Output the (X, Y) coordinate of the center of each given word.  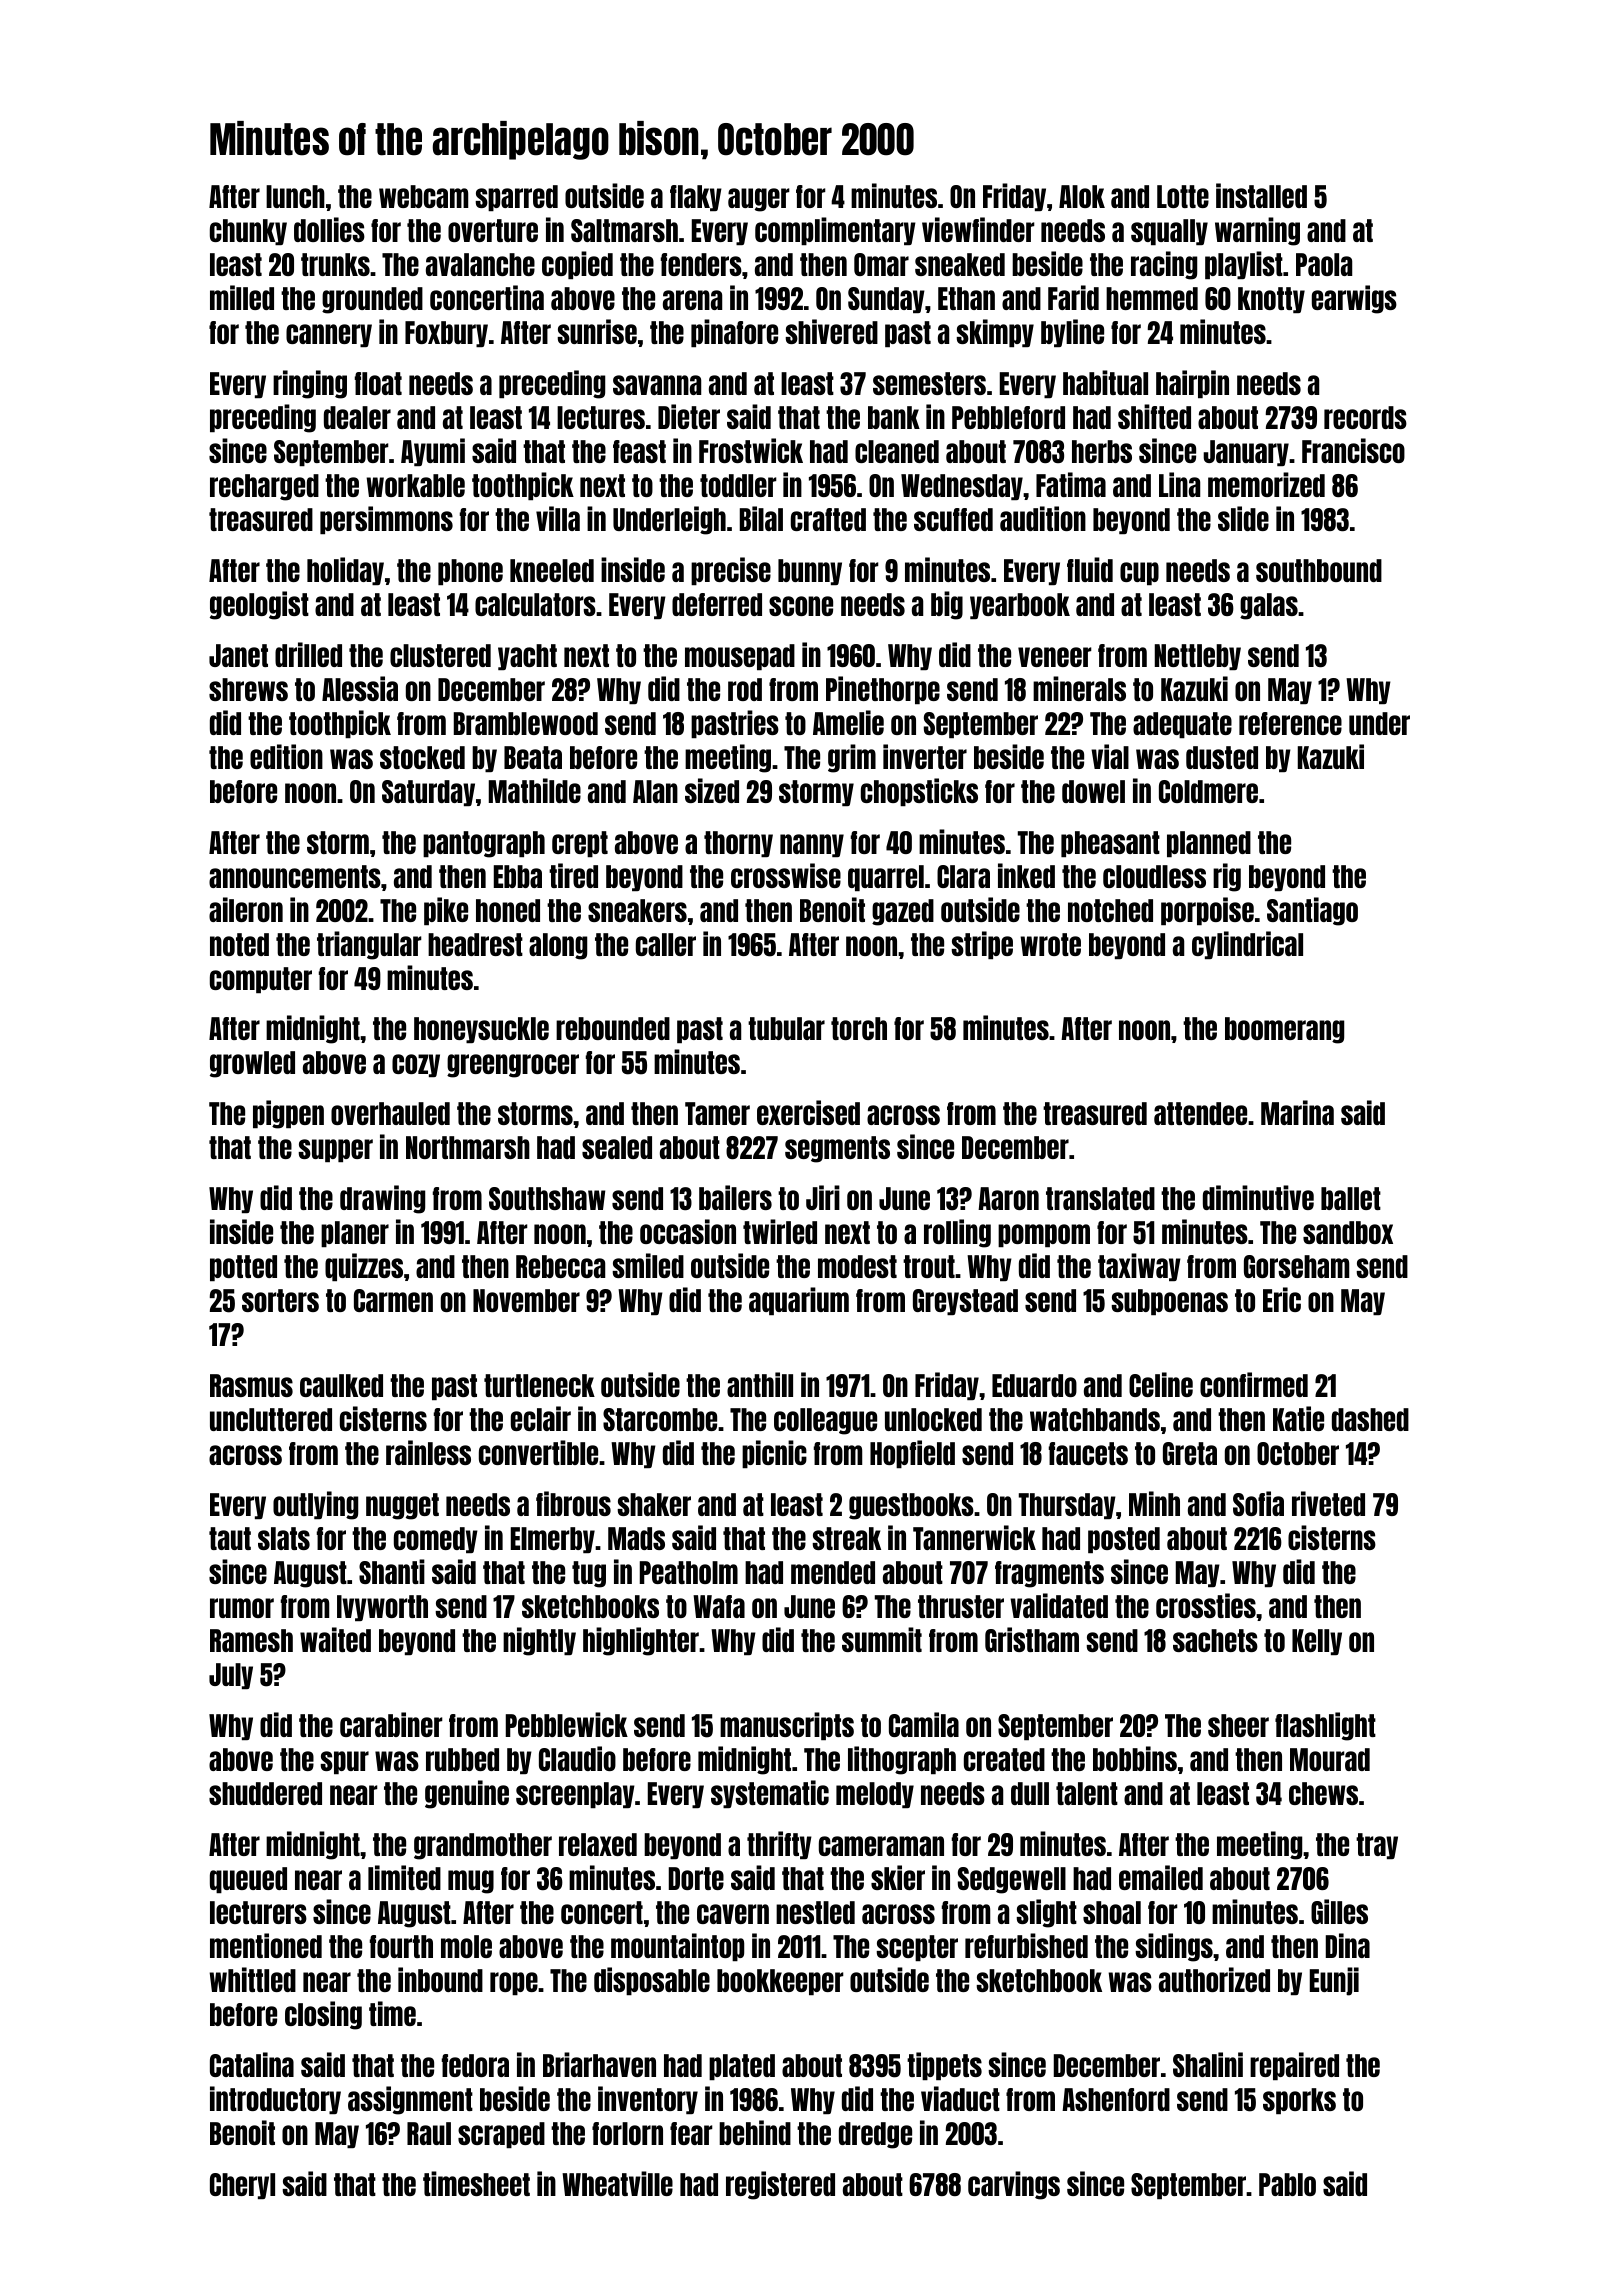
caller (666, 944)
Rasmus (251, 1385)
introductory (275, 2100)
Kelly (1317, 1642)
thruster (961, 1606)
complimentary (835, 231)
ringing (310, 384)
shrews (248, 689)
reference (1290, 723)
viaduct (960, 2098)
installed (1261, 195)
